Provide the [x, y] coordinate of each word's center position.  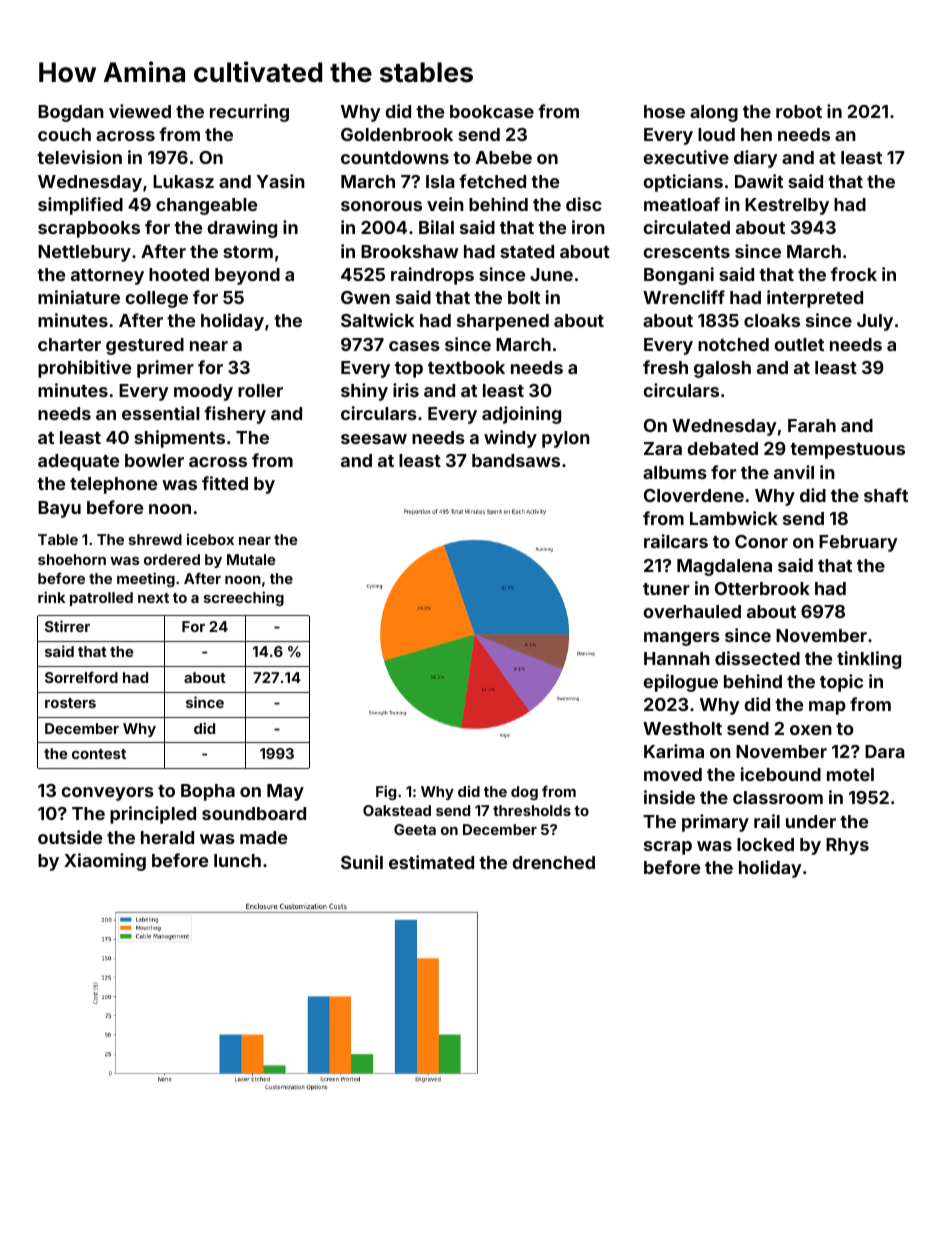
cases [414, 346]
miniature [79, 297]
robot [799, 111]
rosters [70, 703]
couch [64, 134]
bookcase [492, 111]
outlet [799, 344]
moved [673, 774]
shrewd [155, 539]
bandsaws [516, 460]
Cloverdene [694, 495]
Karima [674, 751]
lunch [237, 860]
